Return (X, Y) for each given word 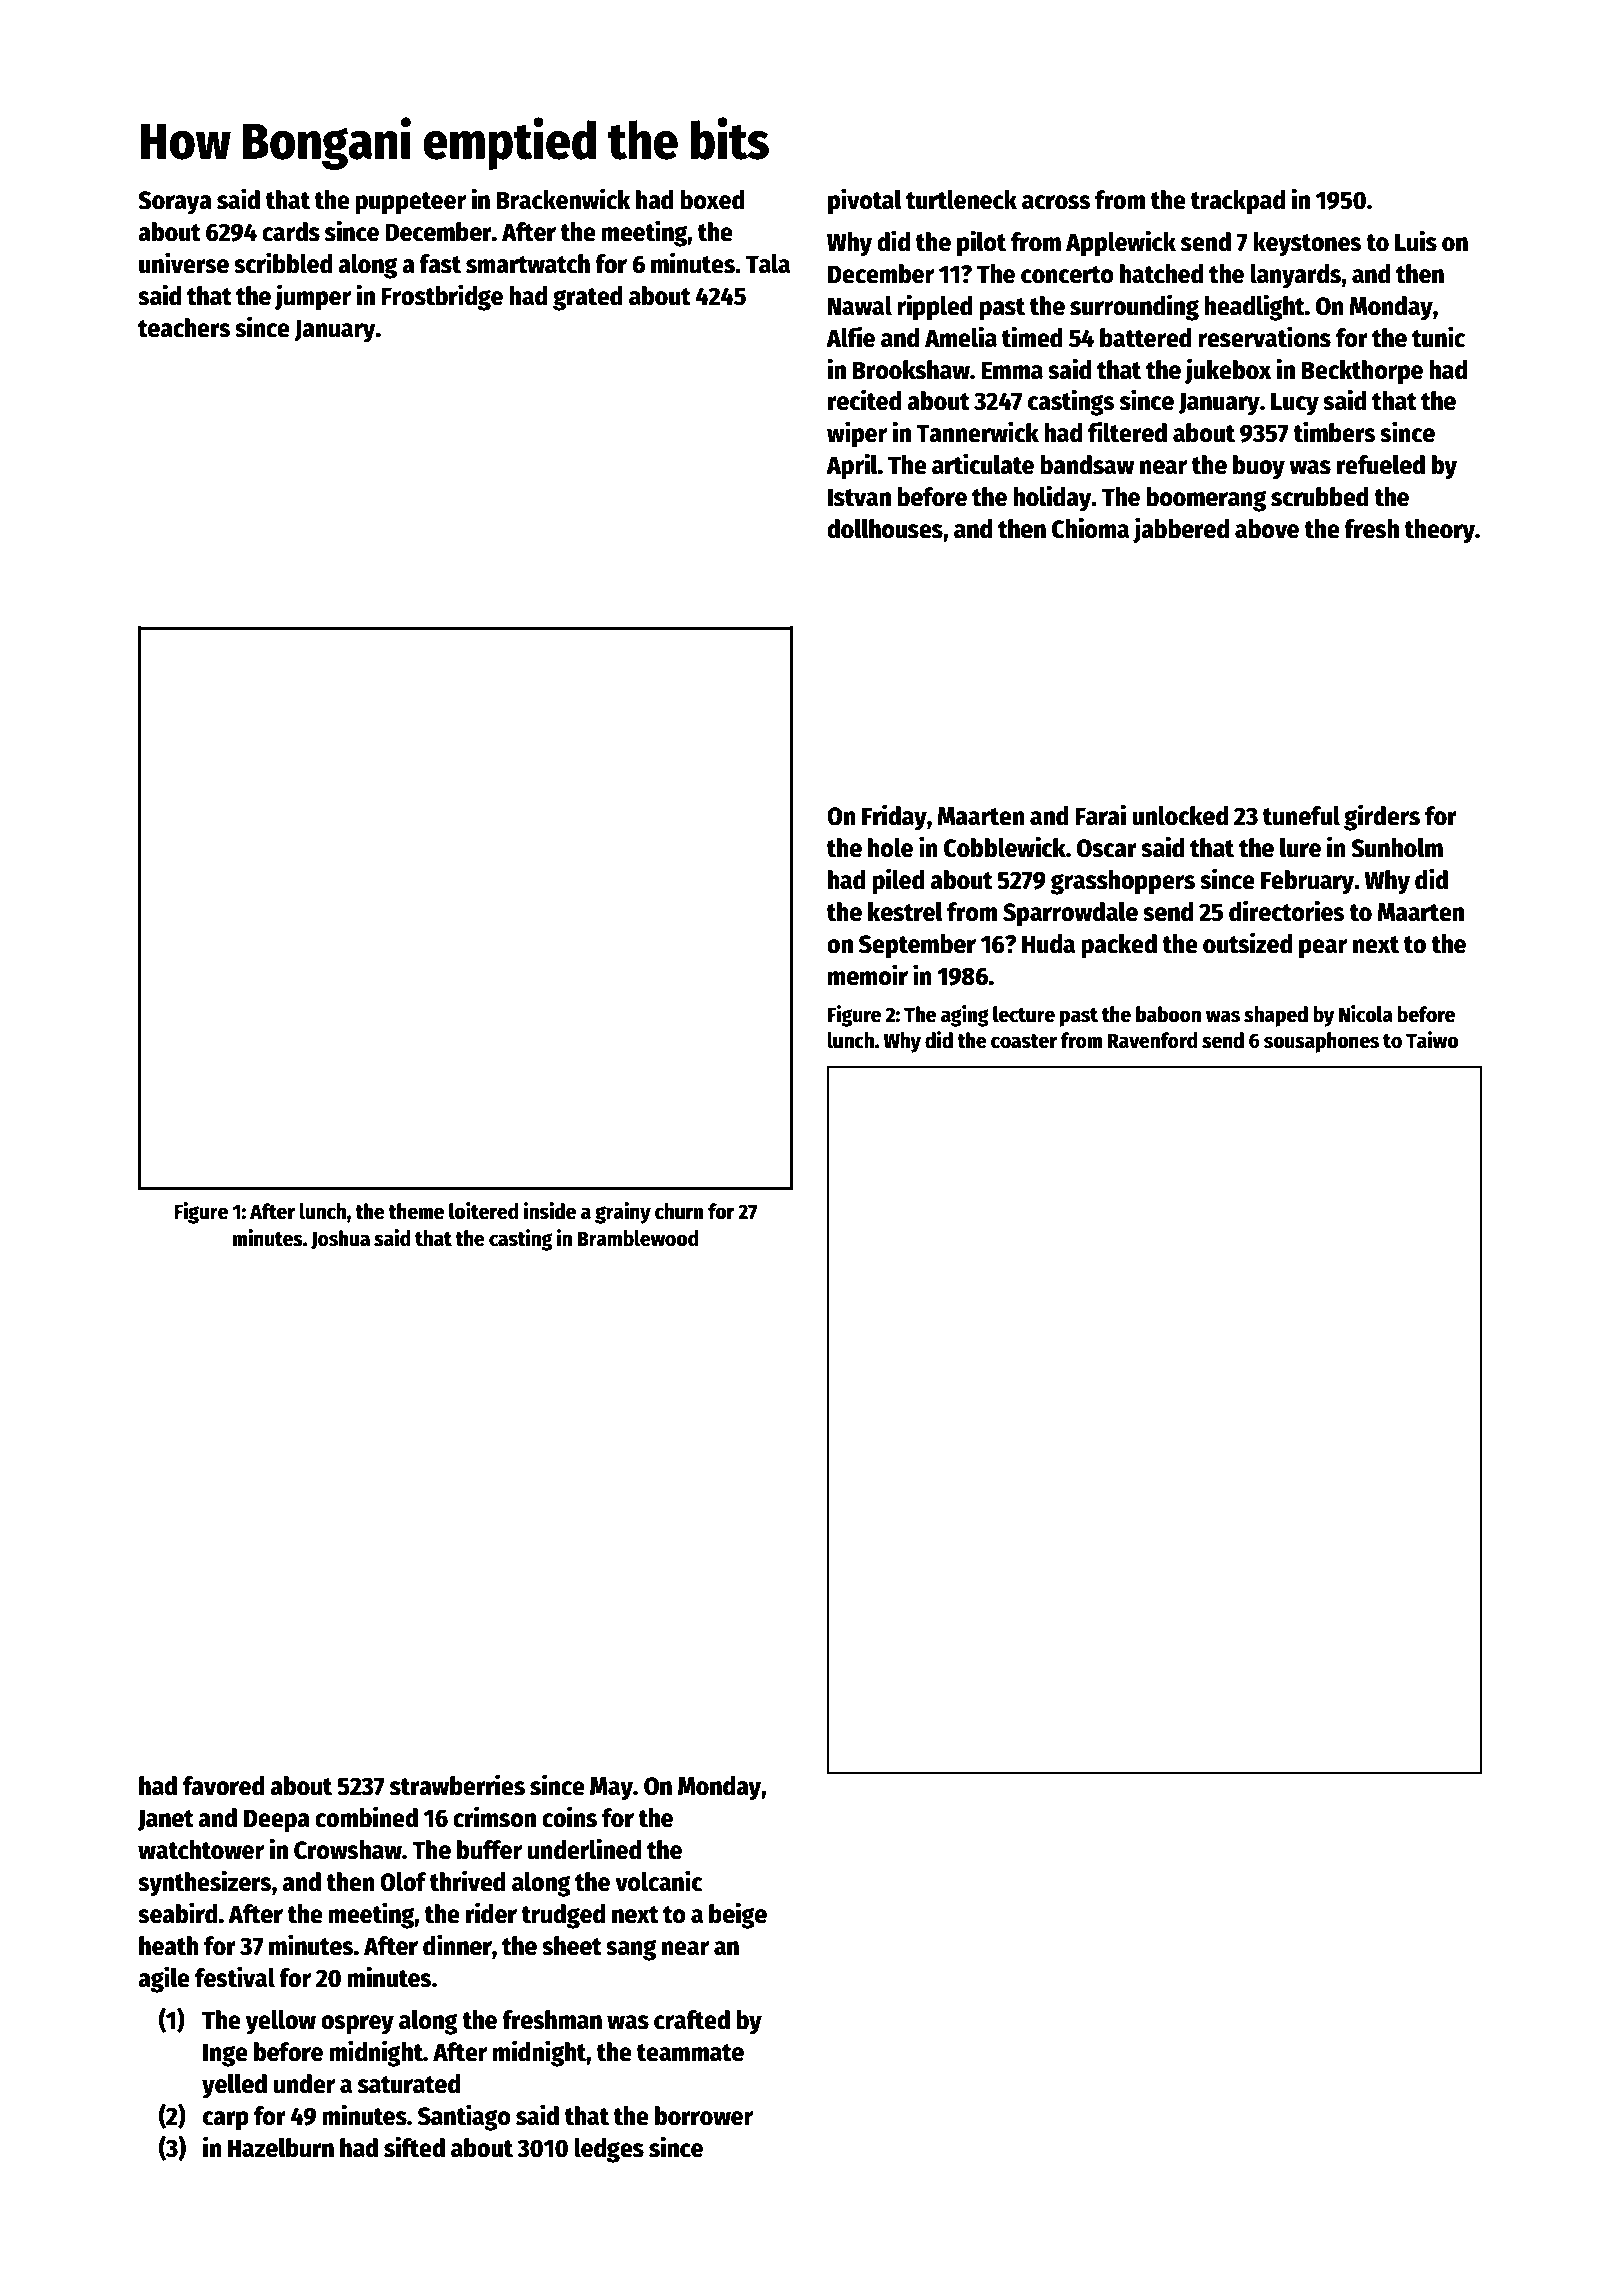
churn (679, 1211)
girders (1382, 817)
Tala (768, 264)
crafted (692, 2020)
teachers (184, 328)
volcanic (659, 1881)
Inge (225, 2055)
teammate (690, 2053)
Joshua (340, 1240)
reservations (1264, 337)
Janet (166, 1820)
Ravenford (1153, 1040)
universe (184, 263)
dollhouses (885, 529)
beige (738, 1915)
